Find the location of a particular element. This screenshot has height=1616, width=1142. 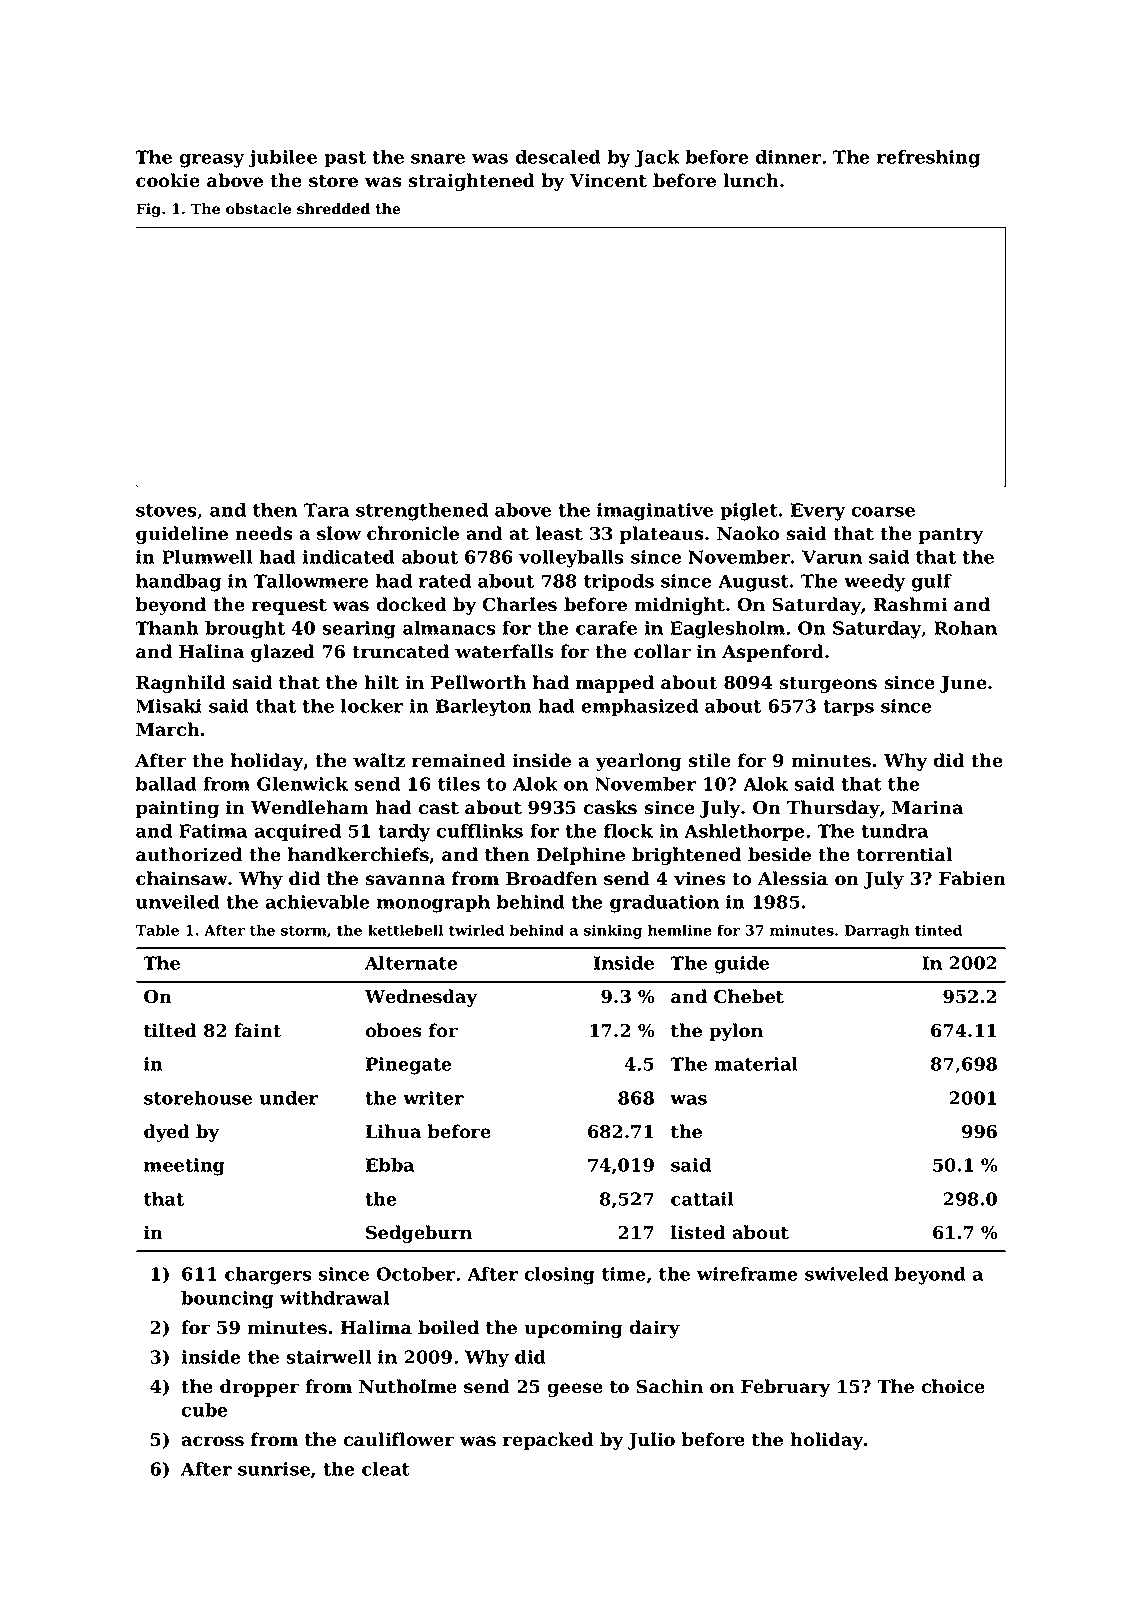

cookie is located at coordinates (168, 180).
